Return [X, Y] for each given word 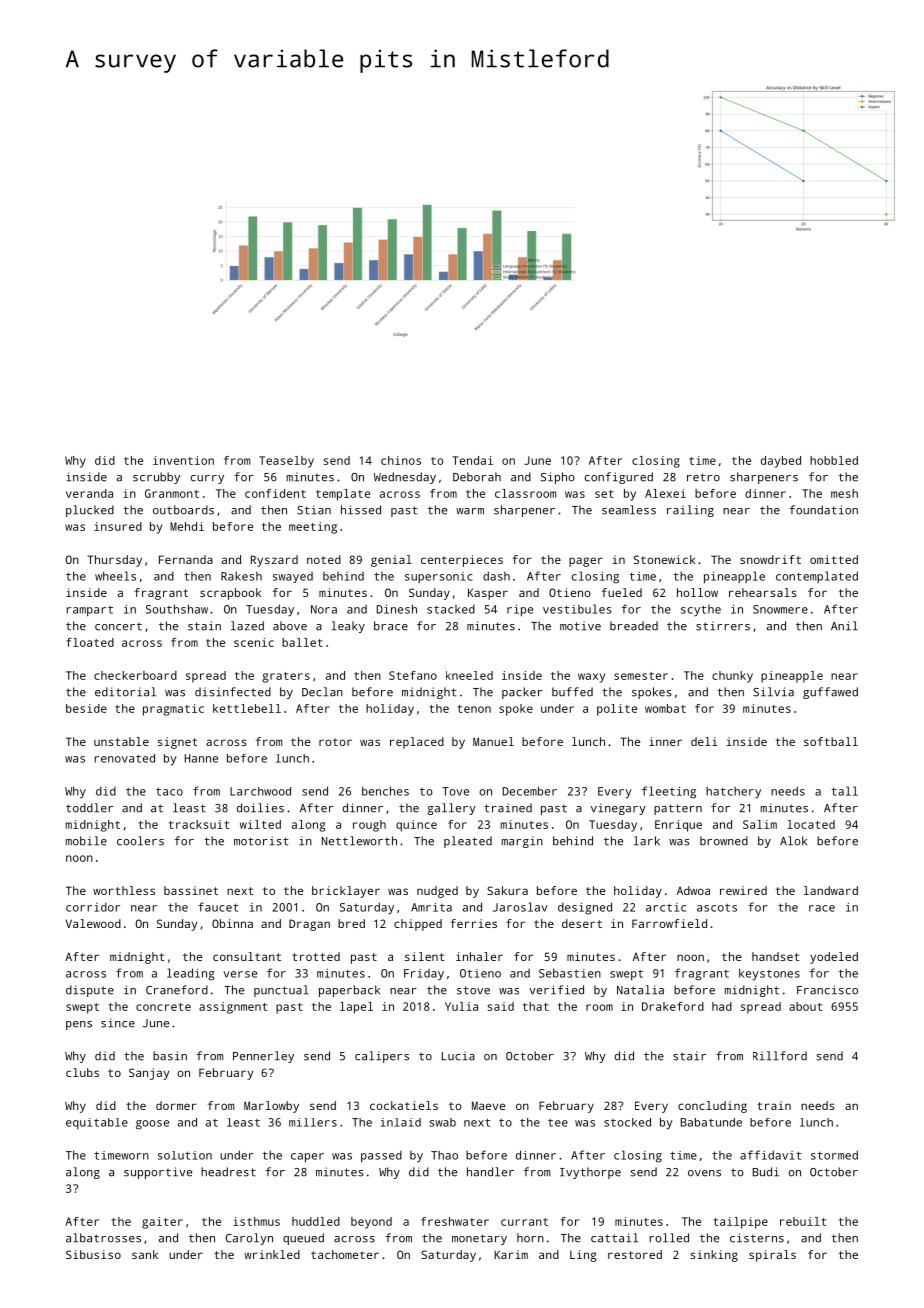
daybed [781, 462]
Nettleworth [359, 841]
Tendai [473, 460]
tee [558, 1122]
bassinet [191, 890]
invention [183, 460]
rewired [743, 890]
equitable [97, 1123]
